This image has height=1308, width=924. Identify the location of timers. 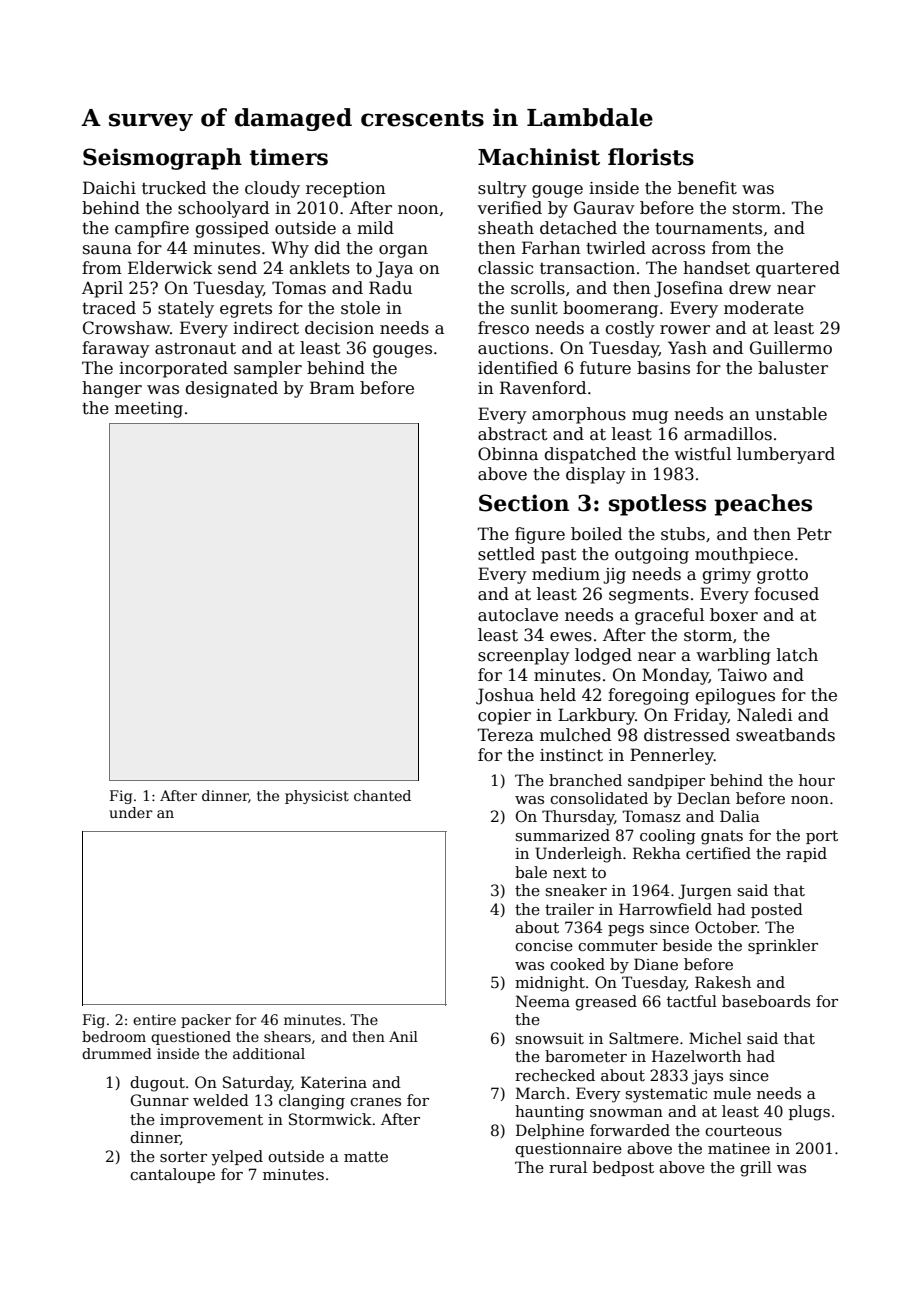
(289, 157).
